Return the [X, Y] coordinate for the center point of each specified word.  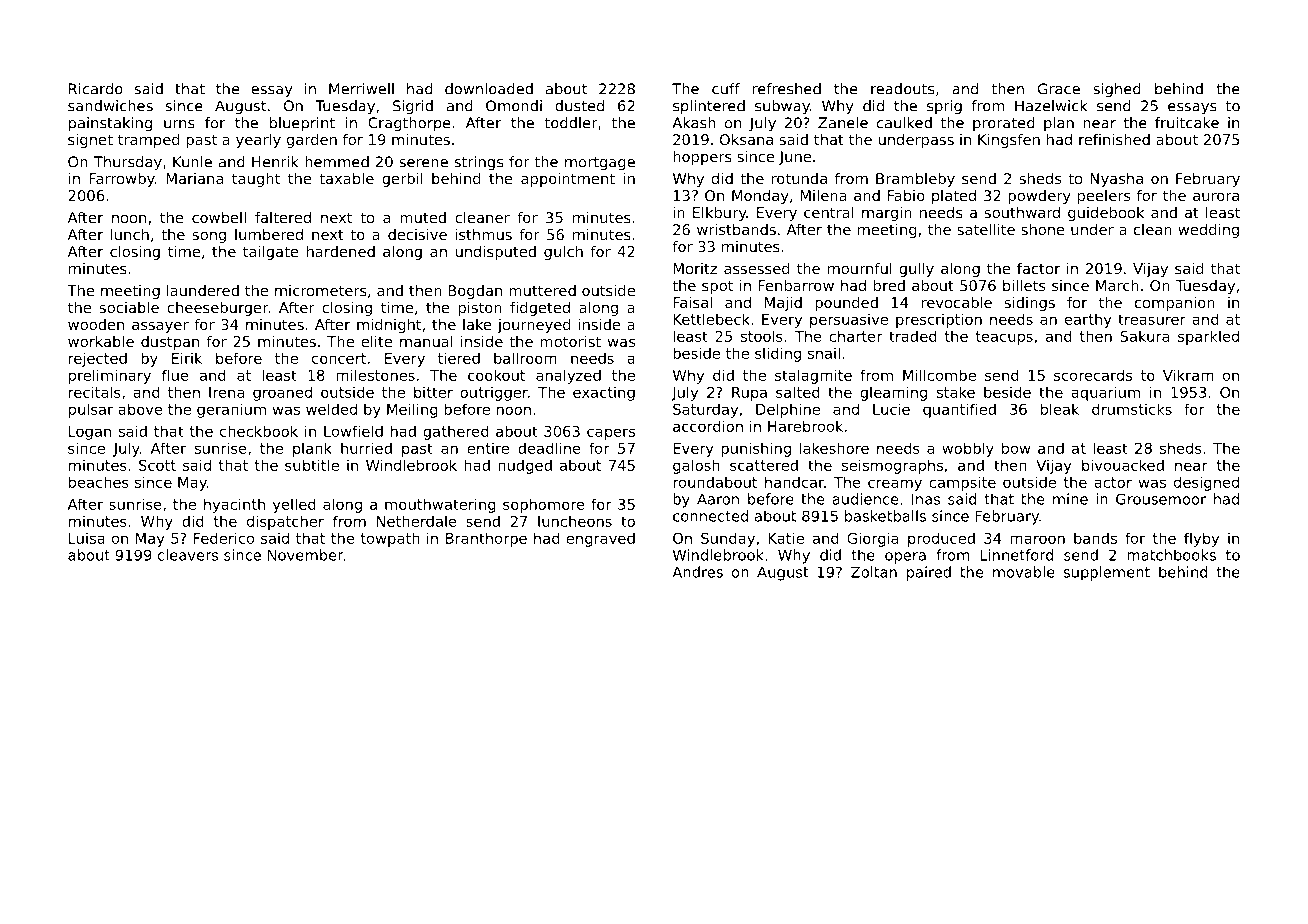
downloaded [489, 89]
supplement [1107, 573]
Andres [697, 572]
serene [423, 163]
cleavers [188, 555]
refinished [1114, 139]
